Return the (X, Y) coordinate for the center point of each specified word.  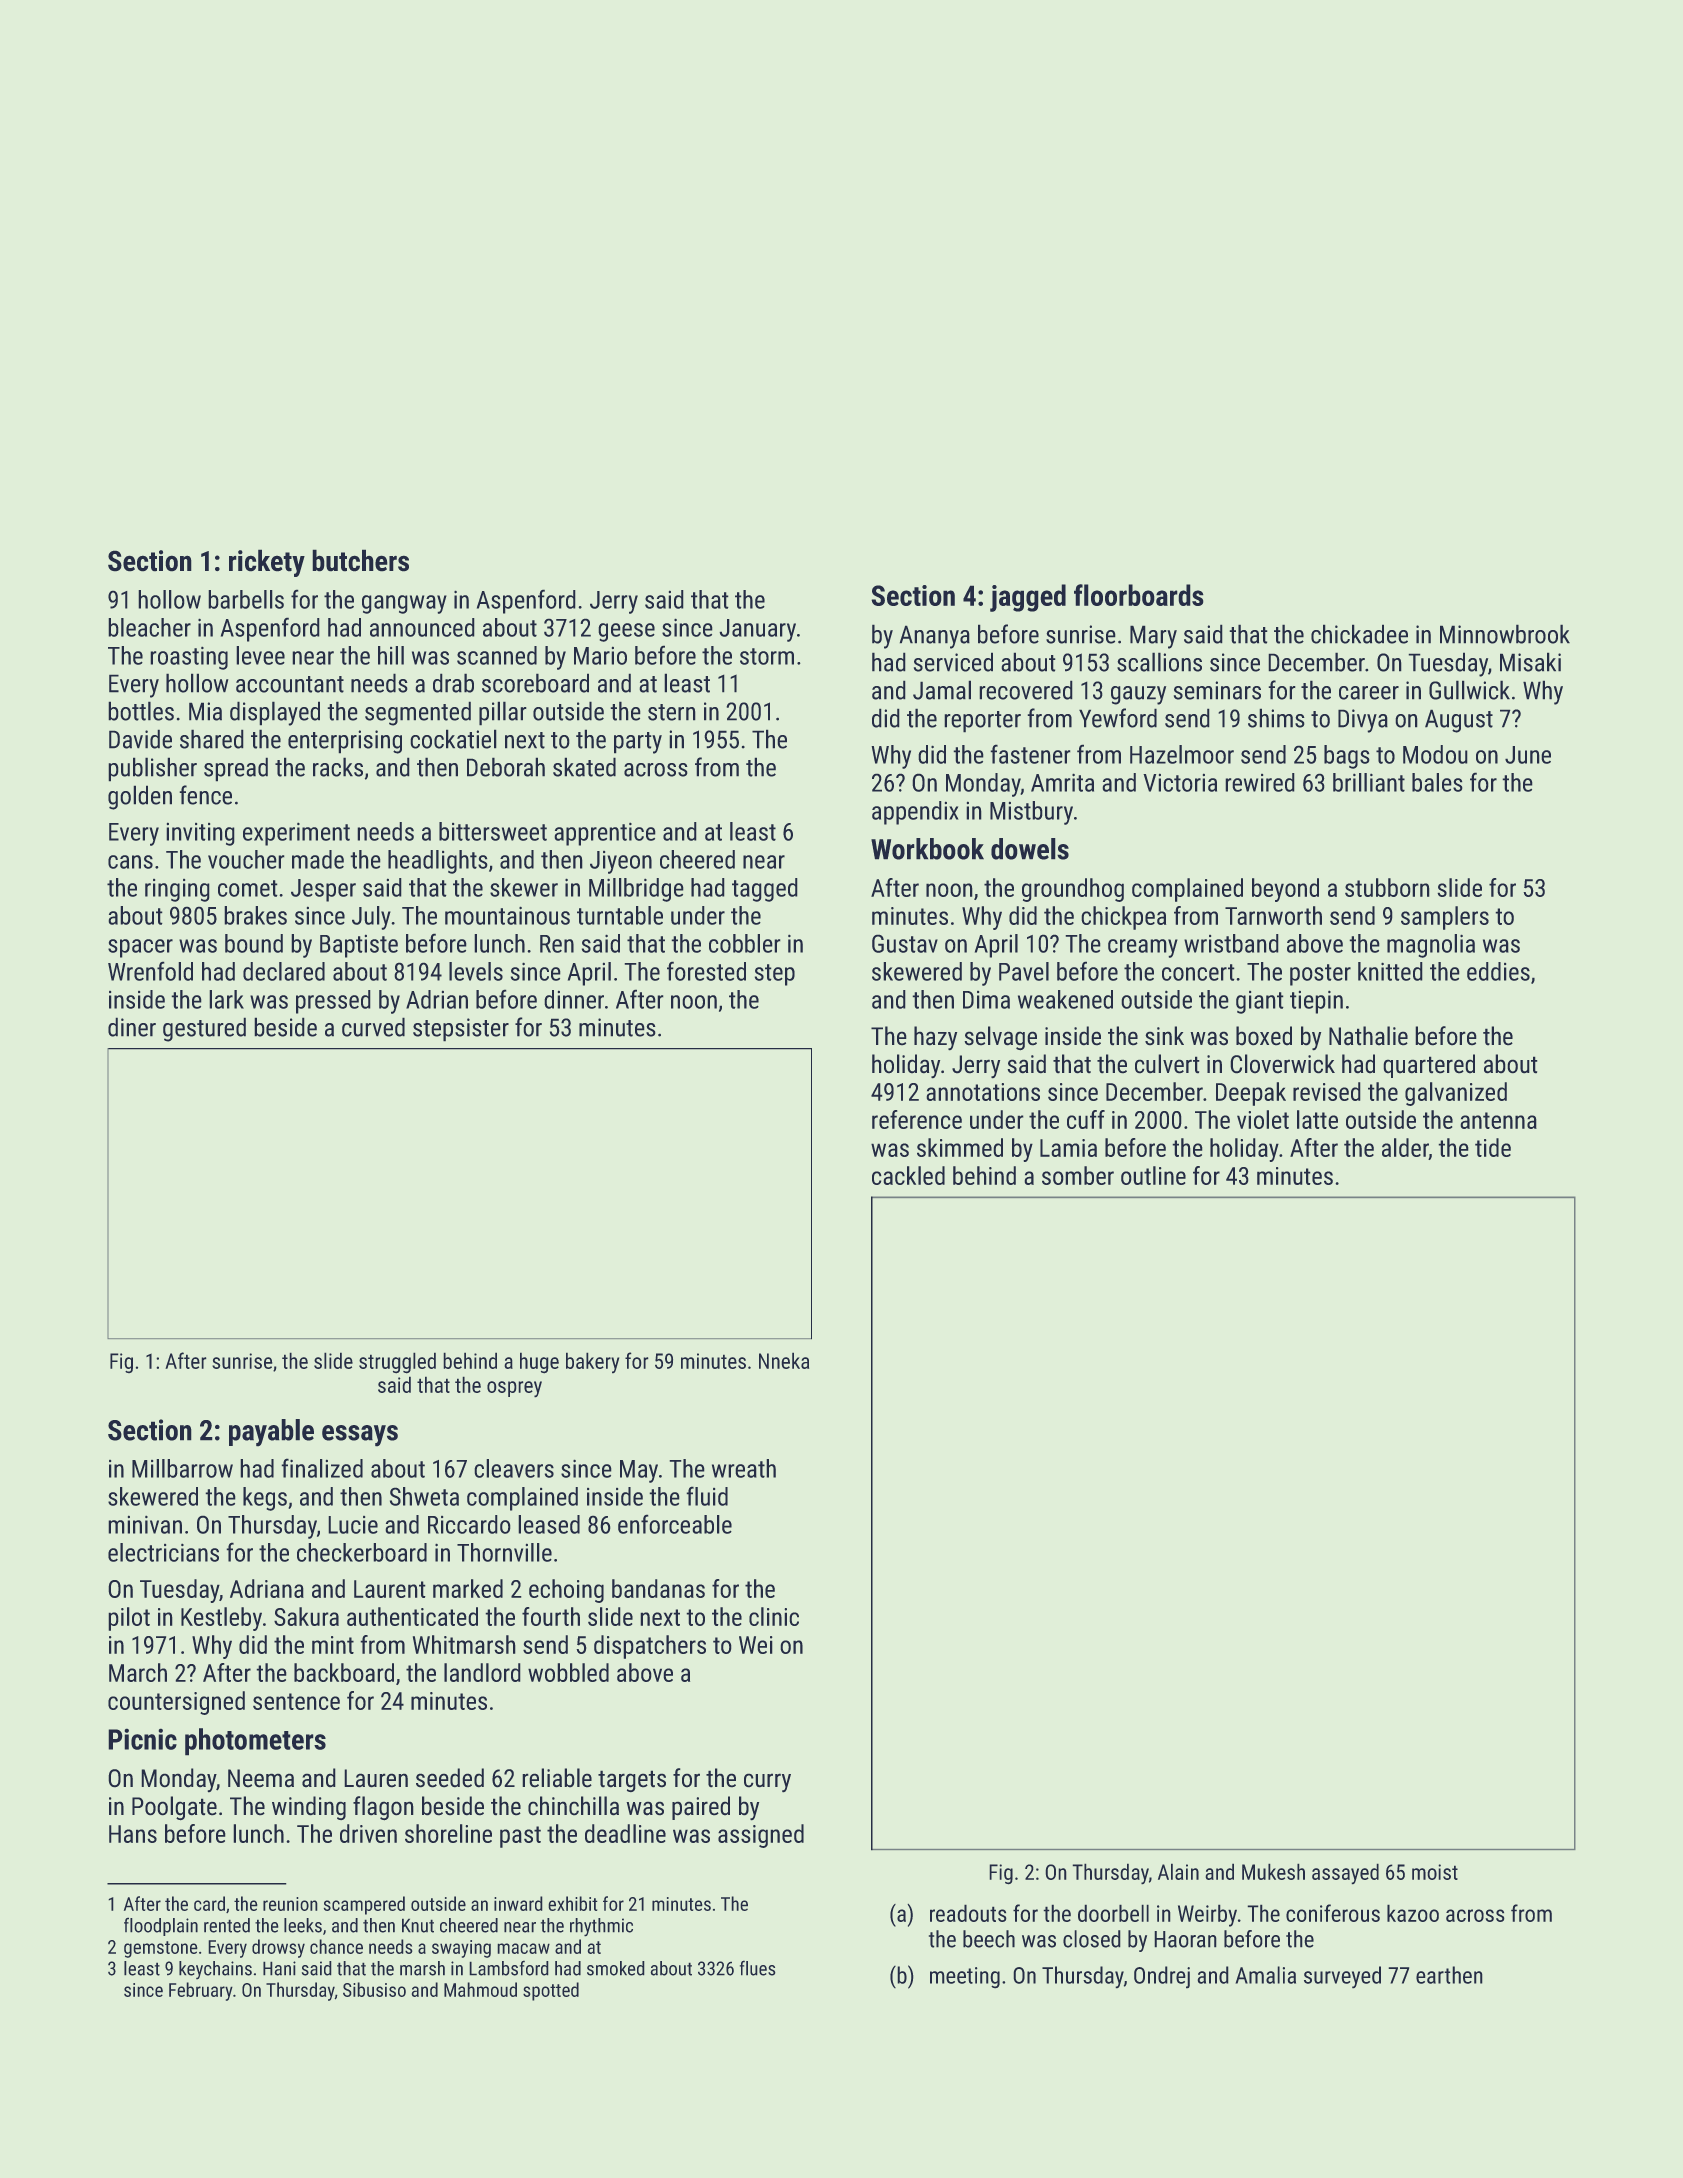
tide (1493, 1147)
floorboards (1138, 595)
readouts (968, 1913)
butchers (361, 560)
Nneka (784, 1361)
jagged (1028, 598)
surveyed (1342, 1977)
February (201, 1991)
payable (271, 1432)
